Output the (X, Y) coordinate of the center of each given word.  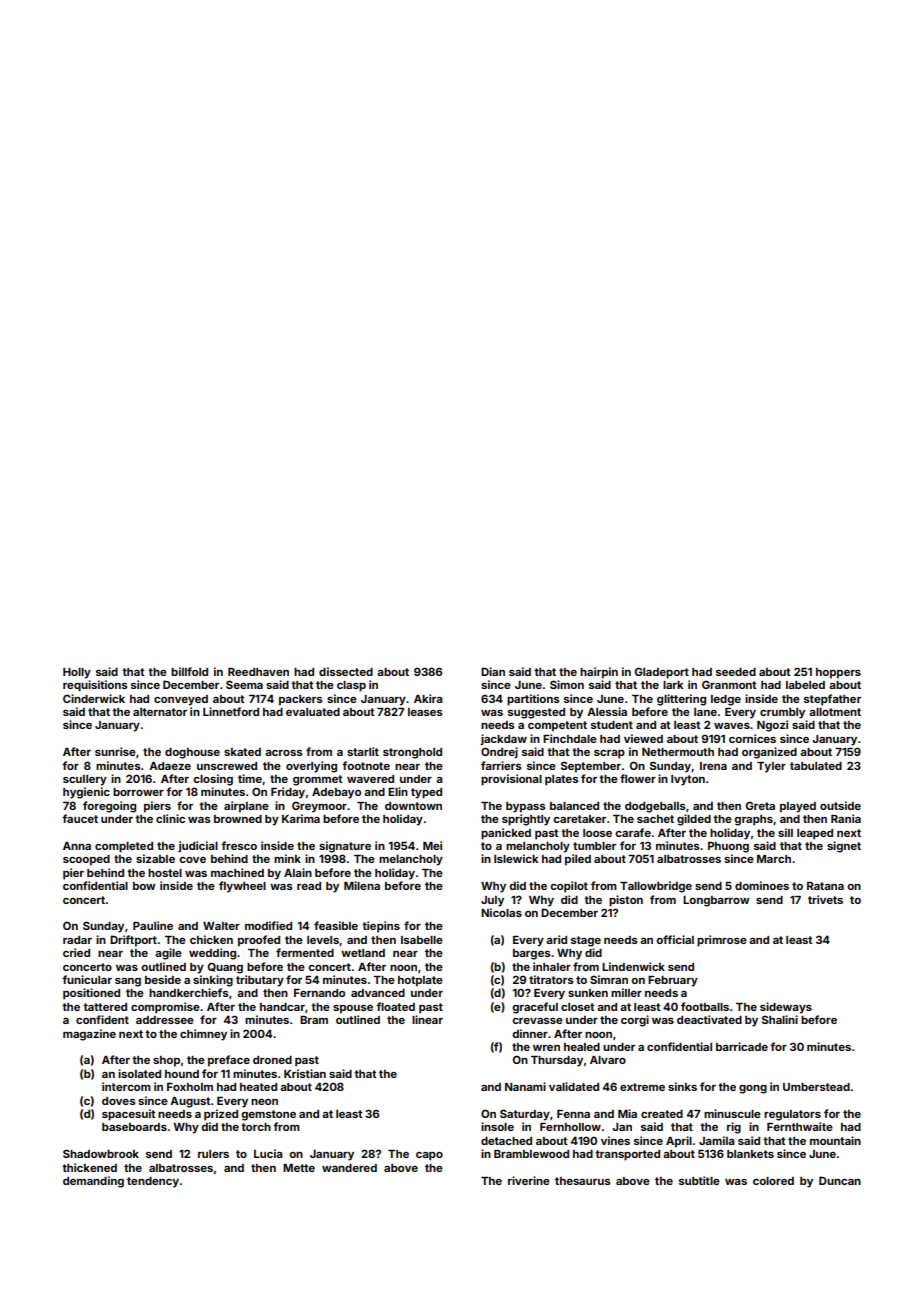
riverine (529, 1180)
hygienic (86, 793)
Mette (299, 1168)
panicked (506, 834)
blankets (750, 1154)
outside (840, 805)
